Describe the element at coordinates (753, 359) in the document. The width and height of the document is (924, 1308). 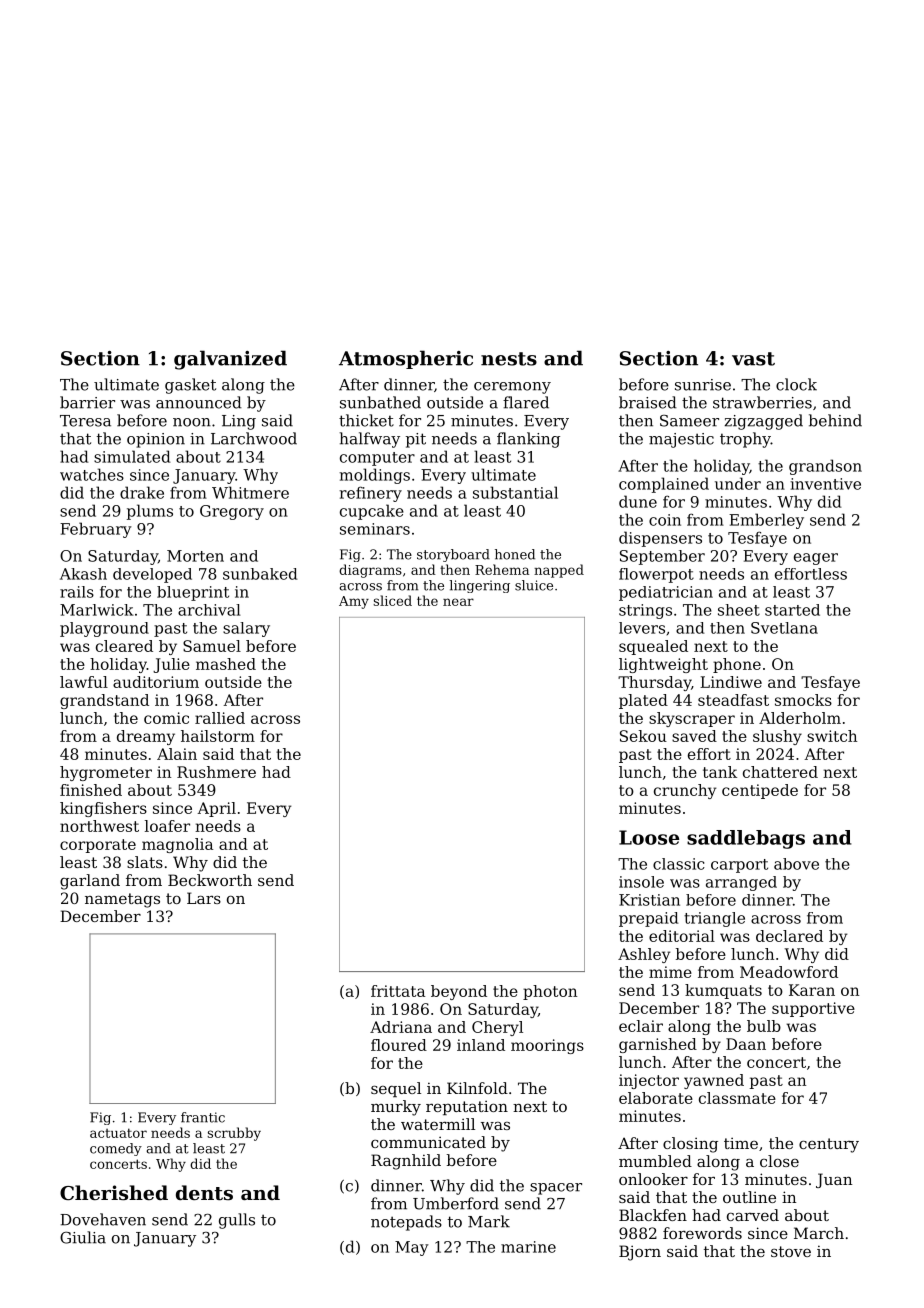
I see `vast` at that location.
